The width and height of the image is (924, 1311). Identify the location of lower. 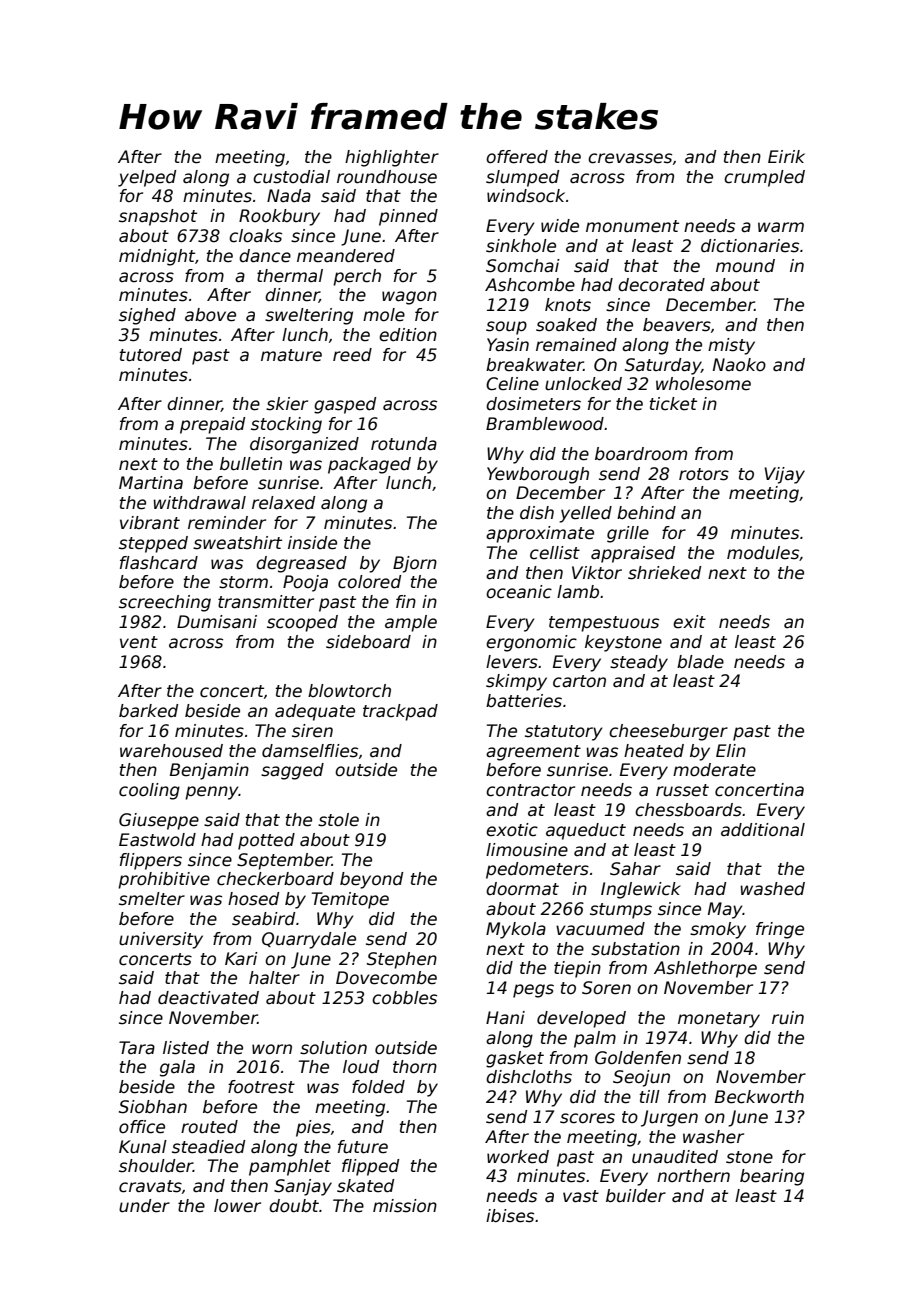
(237, 1206).
